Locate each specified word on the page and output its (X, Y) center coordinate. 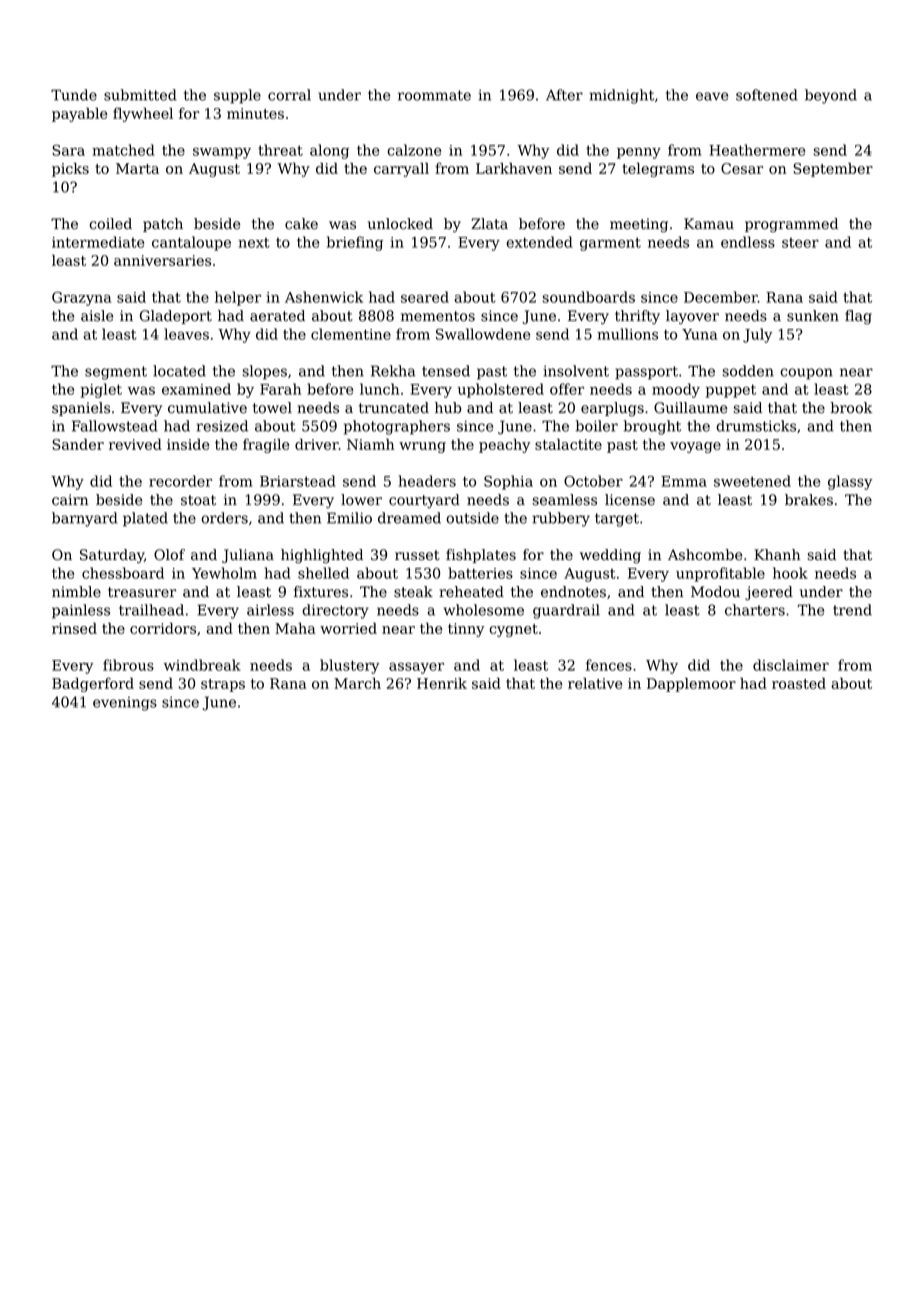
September (833, 170)
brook (851, 408)
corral (289, 95)
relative (595, 683)
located (179, 371)
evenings (125, 704)
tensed (446, 371)
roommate (434, 95)
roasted (799, 683)
